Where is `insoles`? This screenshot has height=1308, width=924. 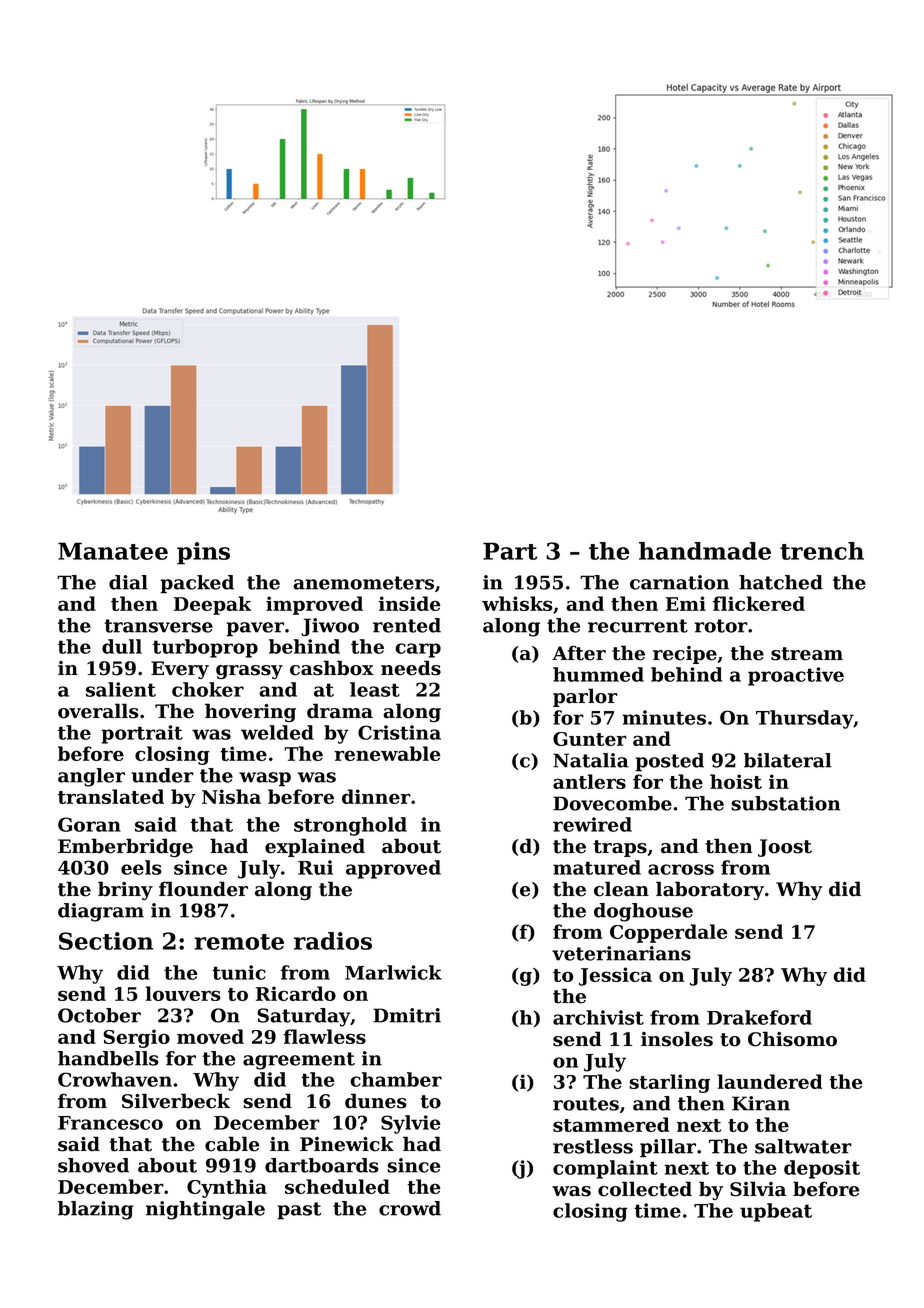 insoles is located at coordinates (677, 1039).
